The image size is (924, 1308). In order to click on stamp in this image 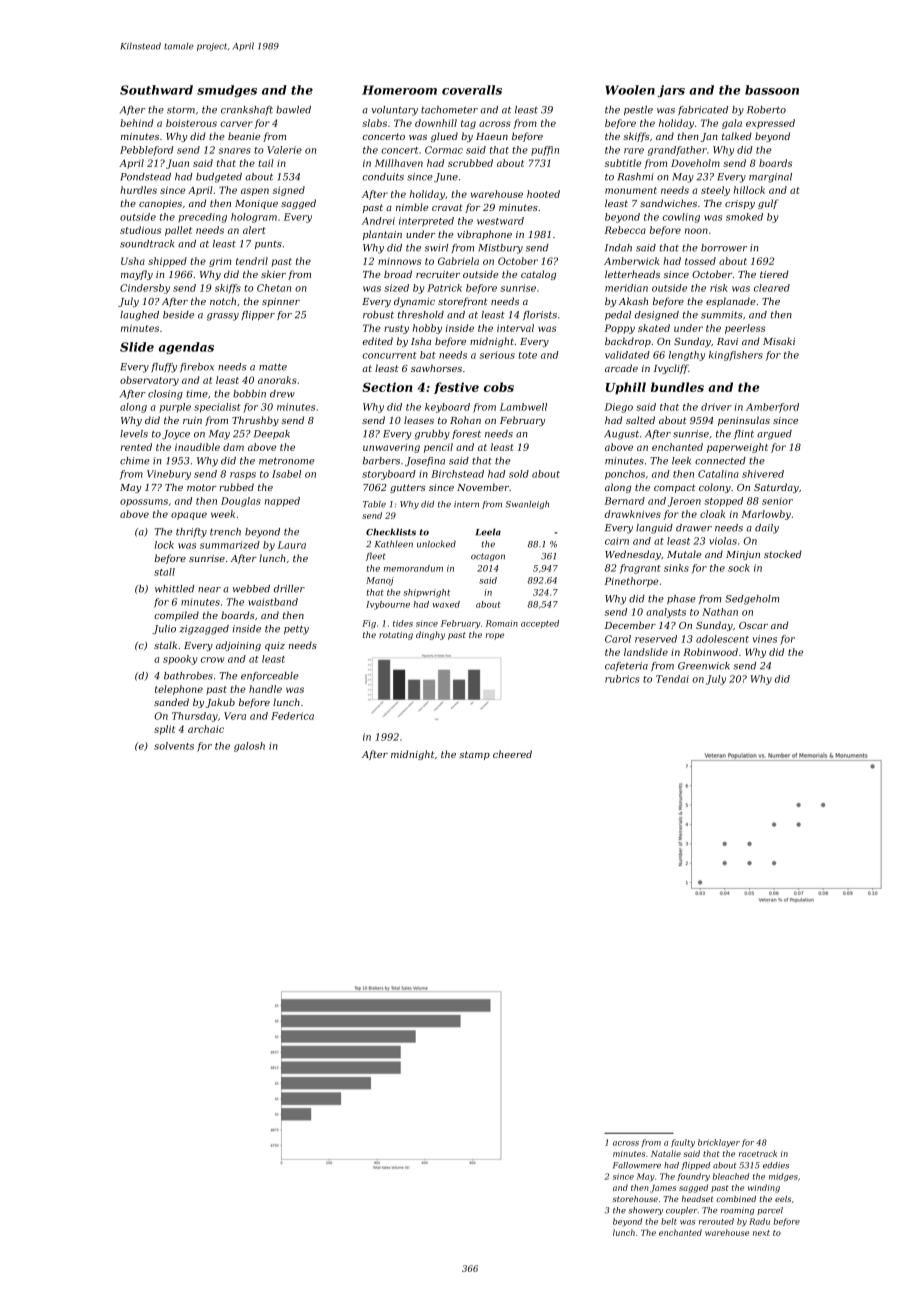, I will do `click(474, 755)`.
